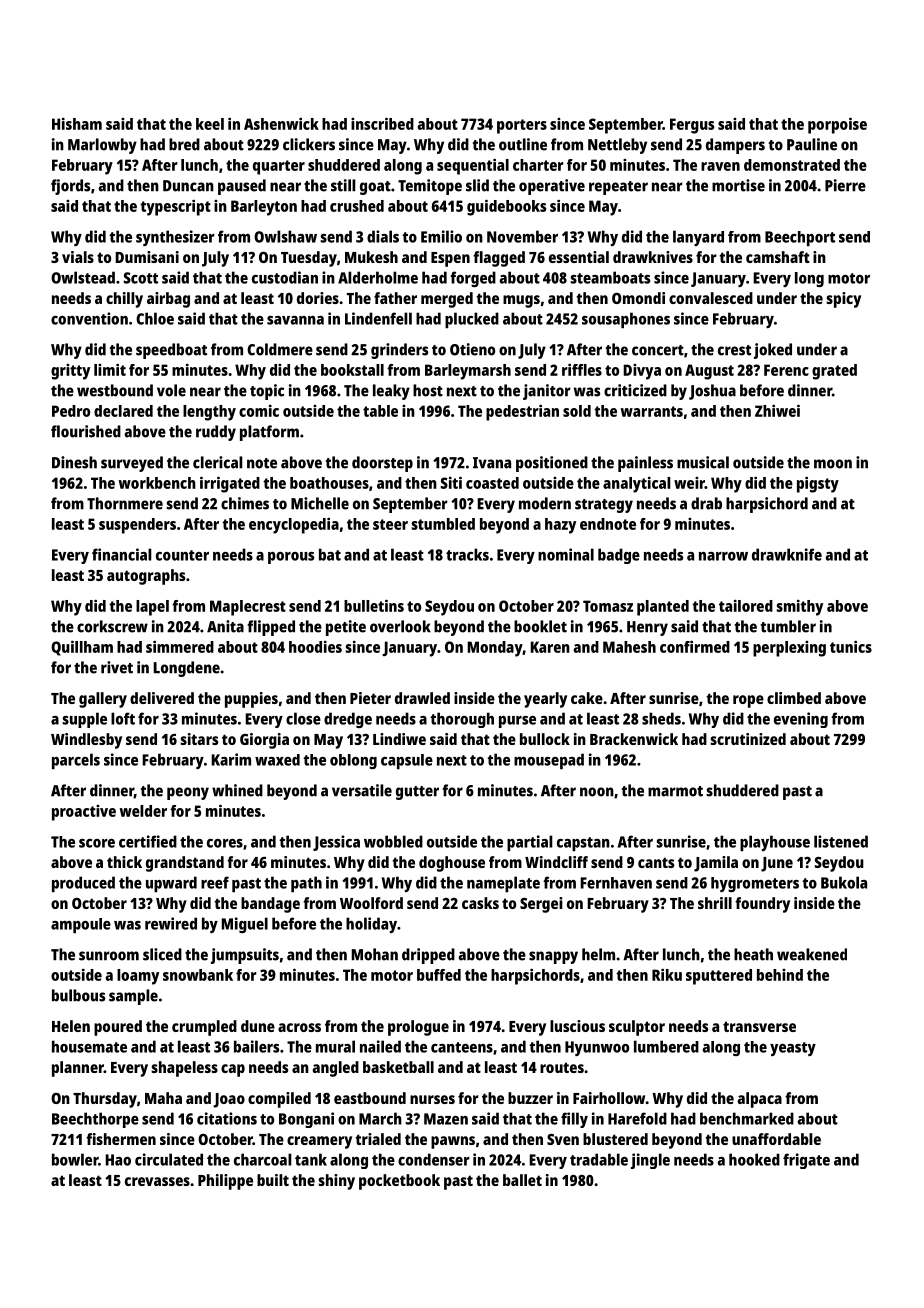 Image resolution: width=924 pixels, height=1308 pixels. I want to click on nominal, so click(566, 554).
